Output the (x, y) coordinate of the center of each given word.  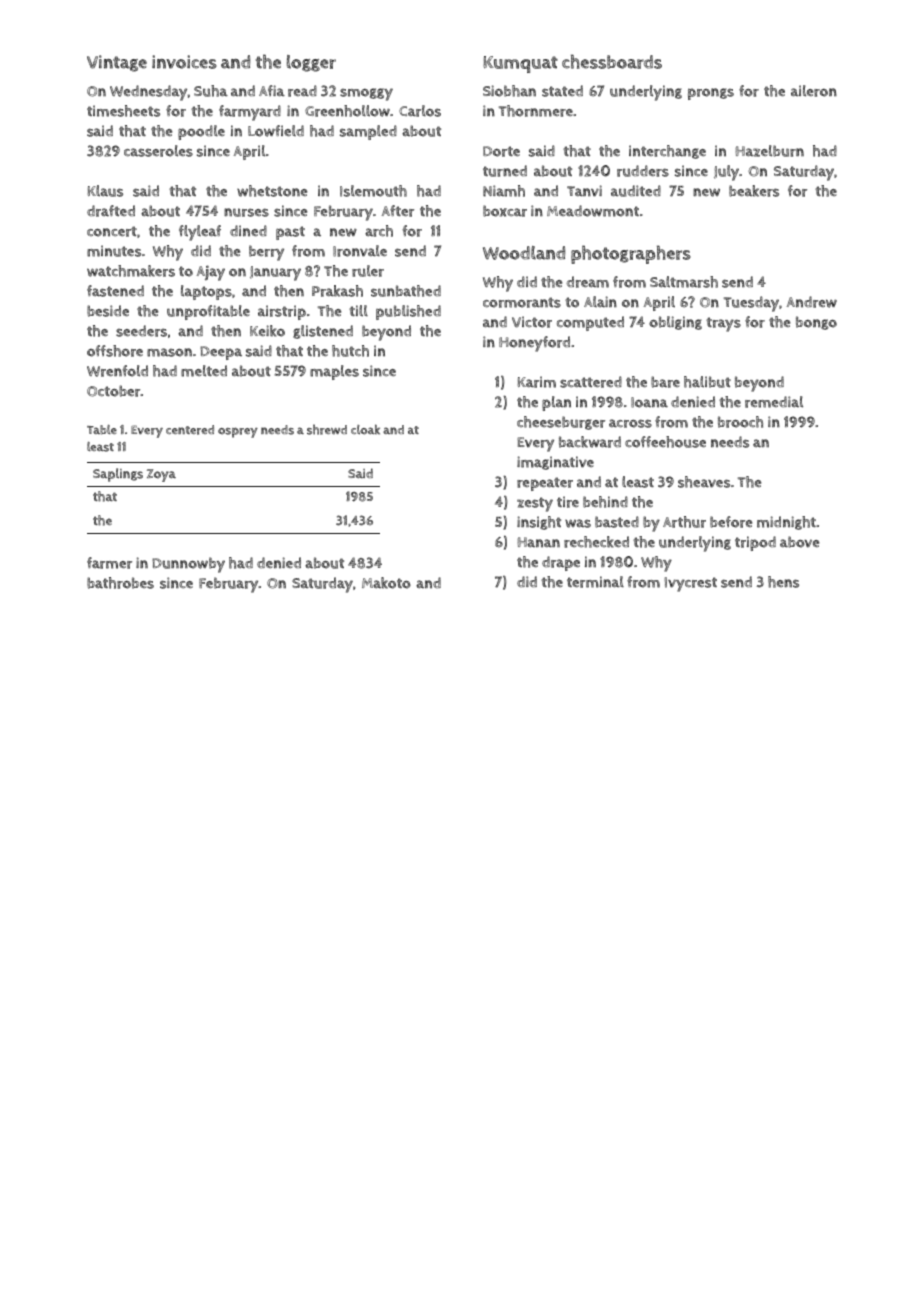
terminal (595, 582)
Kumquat (520, 64)
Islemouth (373, 191)
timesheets (123, 111)
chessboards (612, 61)
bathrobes (120, 583)
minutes (114, 251)
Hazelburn (769, 151)
